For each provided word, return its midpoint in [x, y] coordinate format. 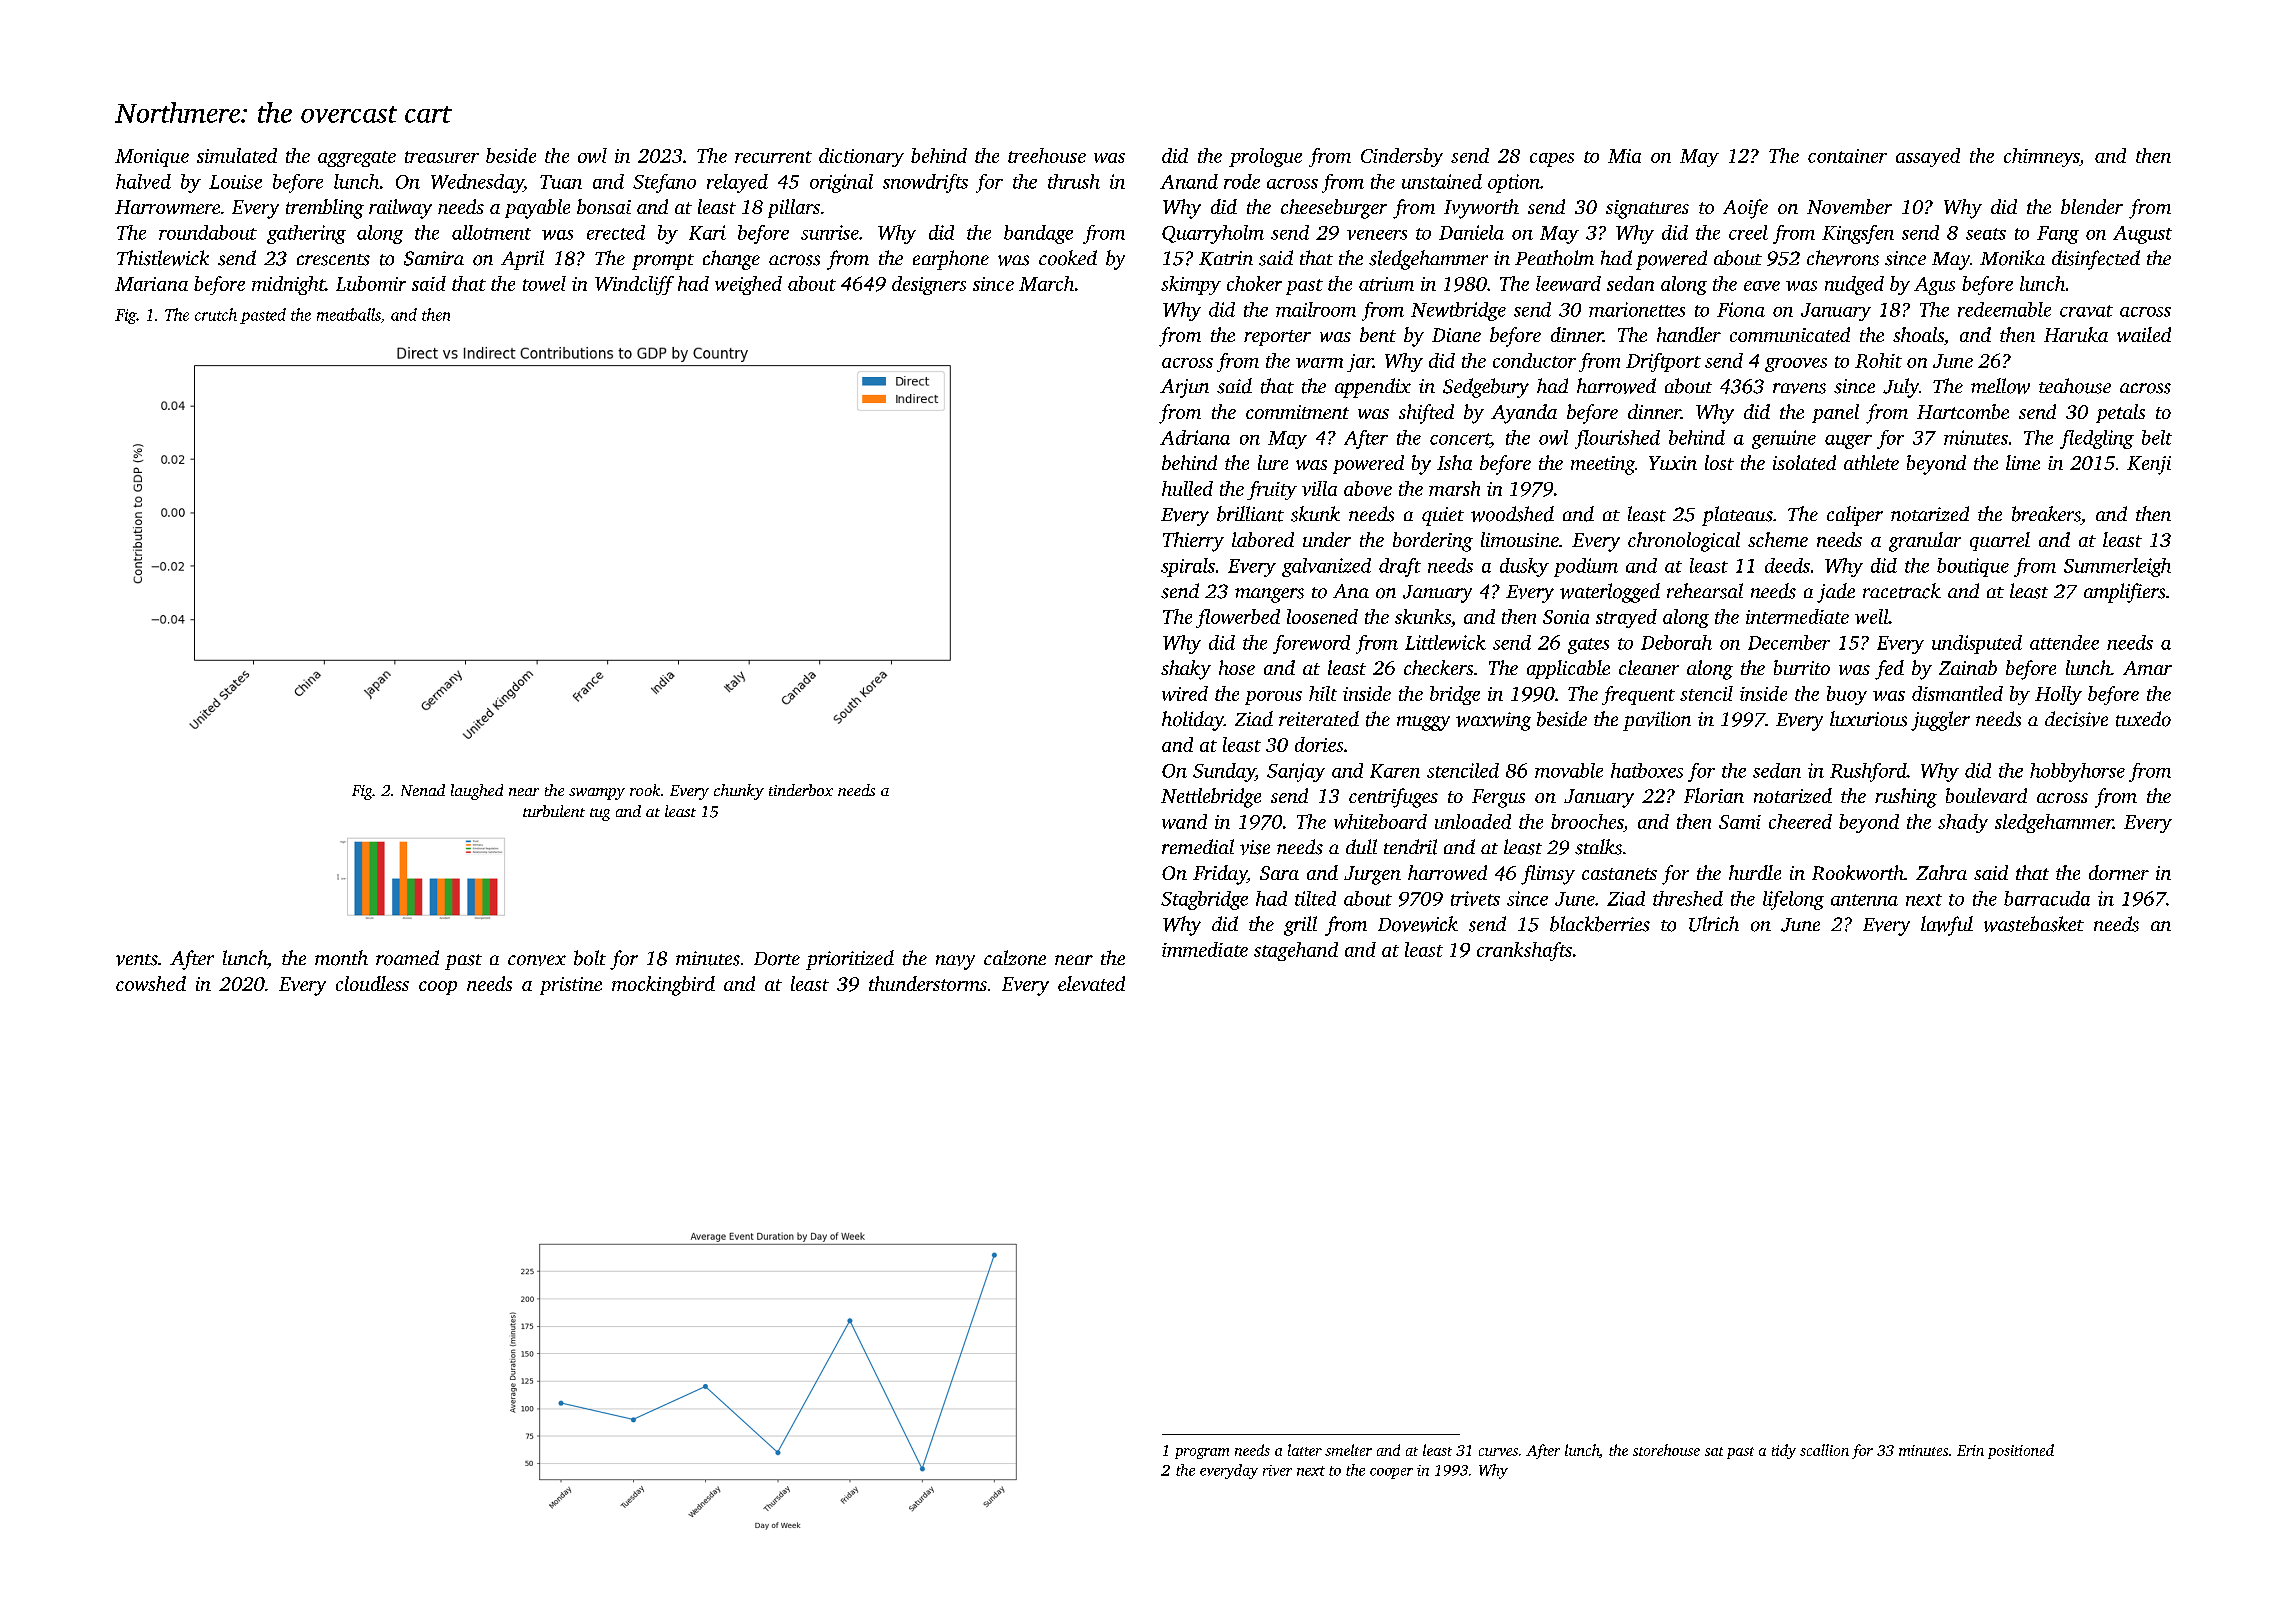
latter [1305, 1450]
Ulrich [1714, 924]
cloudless [372, 983]
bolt [590, 958]
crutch [216, 314]
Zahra [1941, 872]
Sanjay [1296, 772]
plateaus [1737, 516]
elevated [1091, 983]
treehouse [1047, 155]
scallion [1824, 1450]
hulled [1187, 488]
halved [143, 181]
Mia [1624, 156]
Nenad [423, 790]
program [1202, 1453]
